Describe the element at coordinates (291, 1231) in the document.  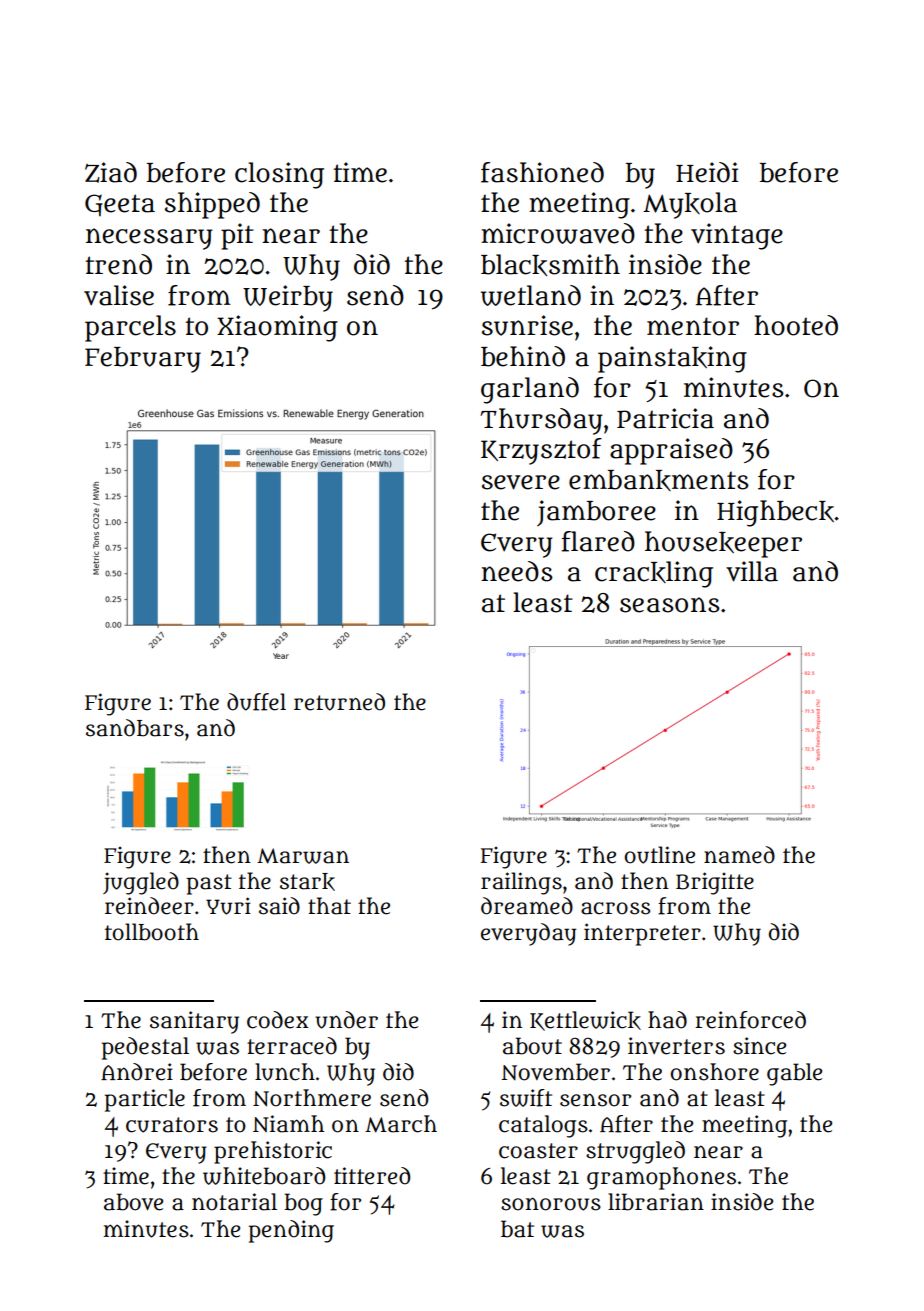
I see `pending` at that location.
